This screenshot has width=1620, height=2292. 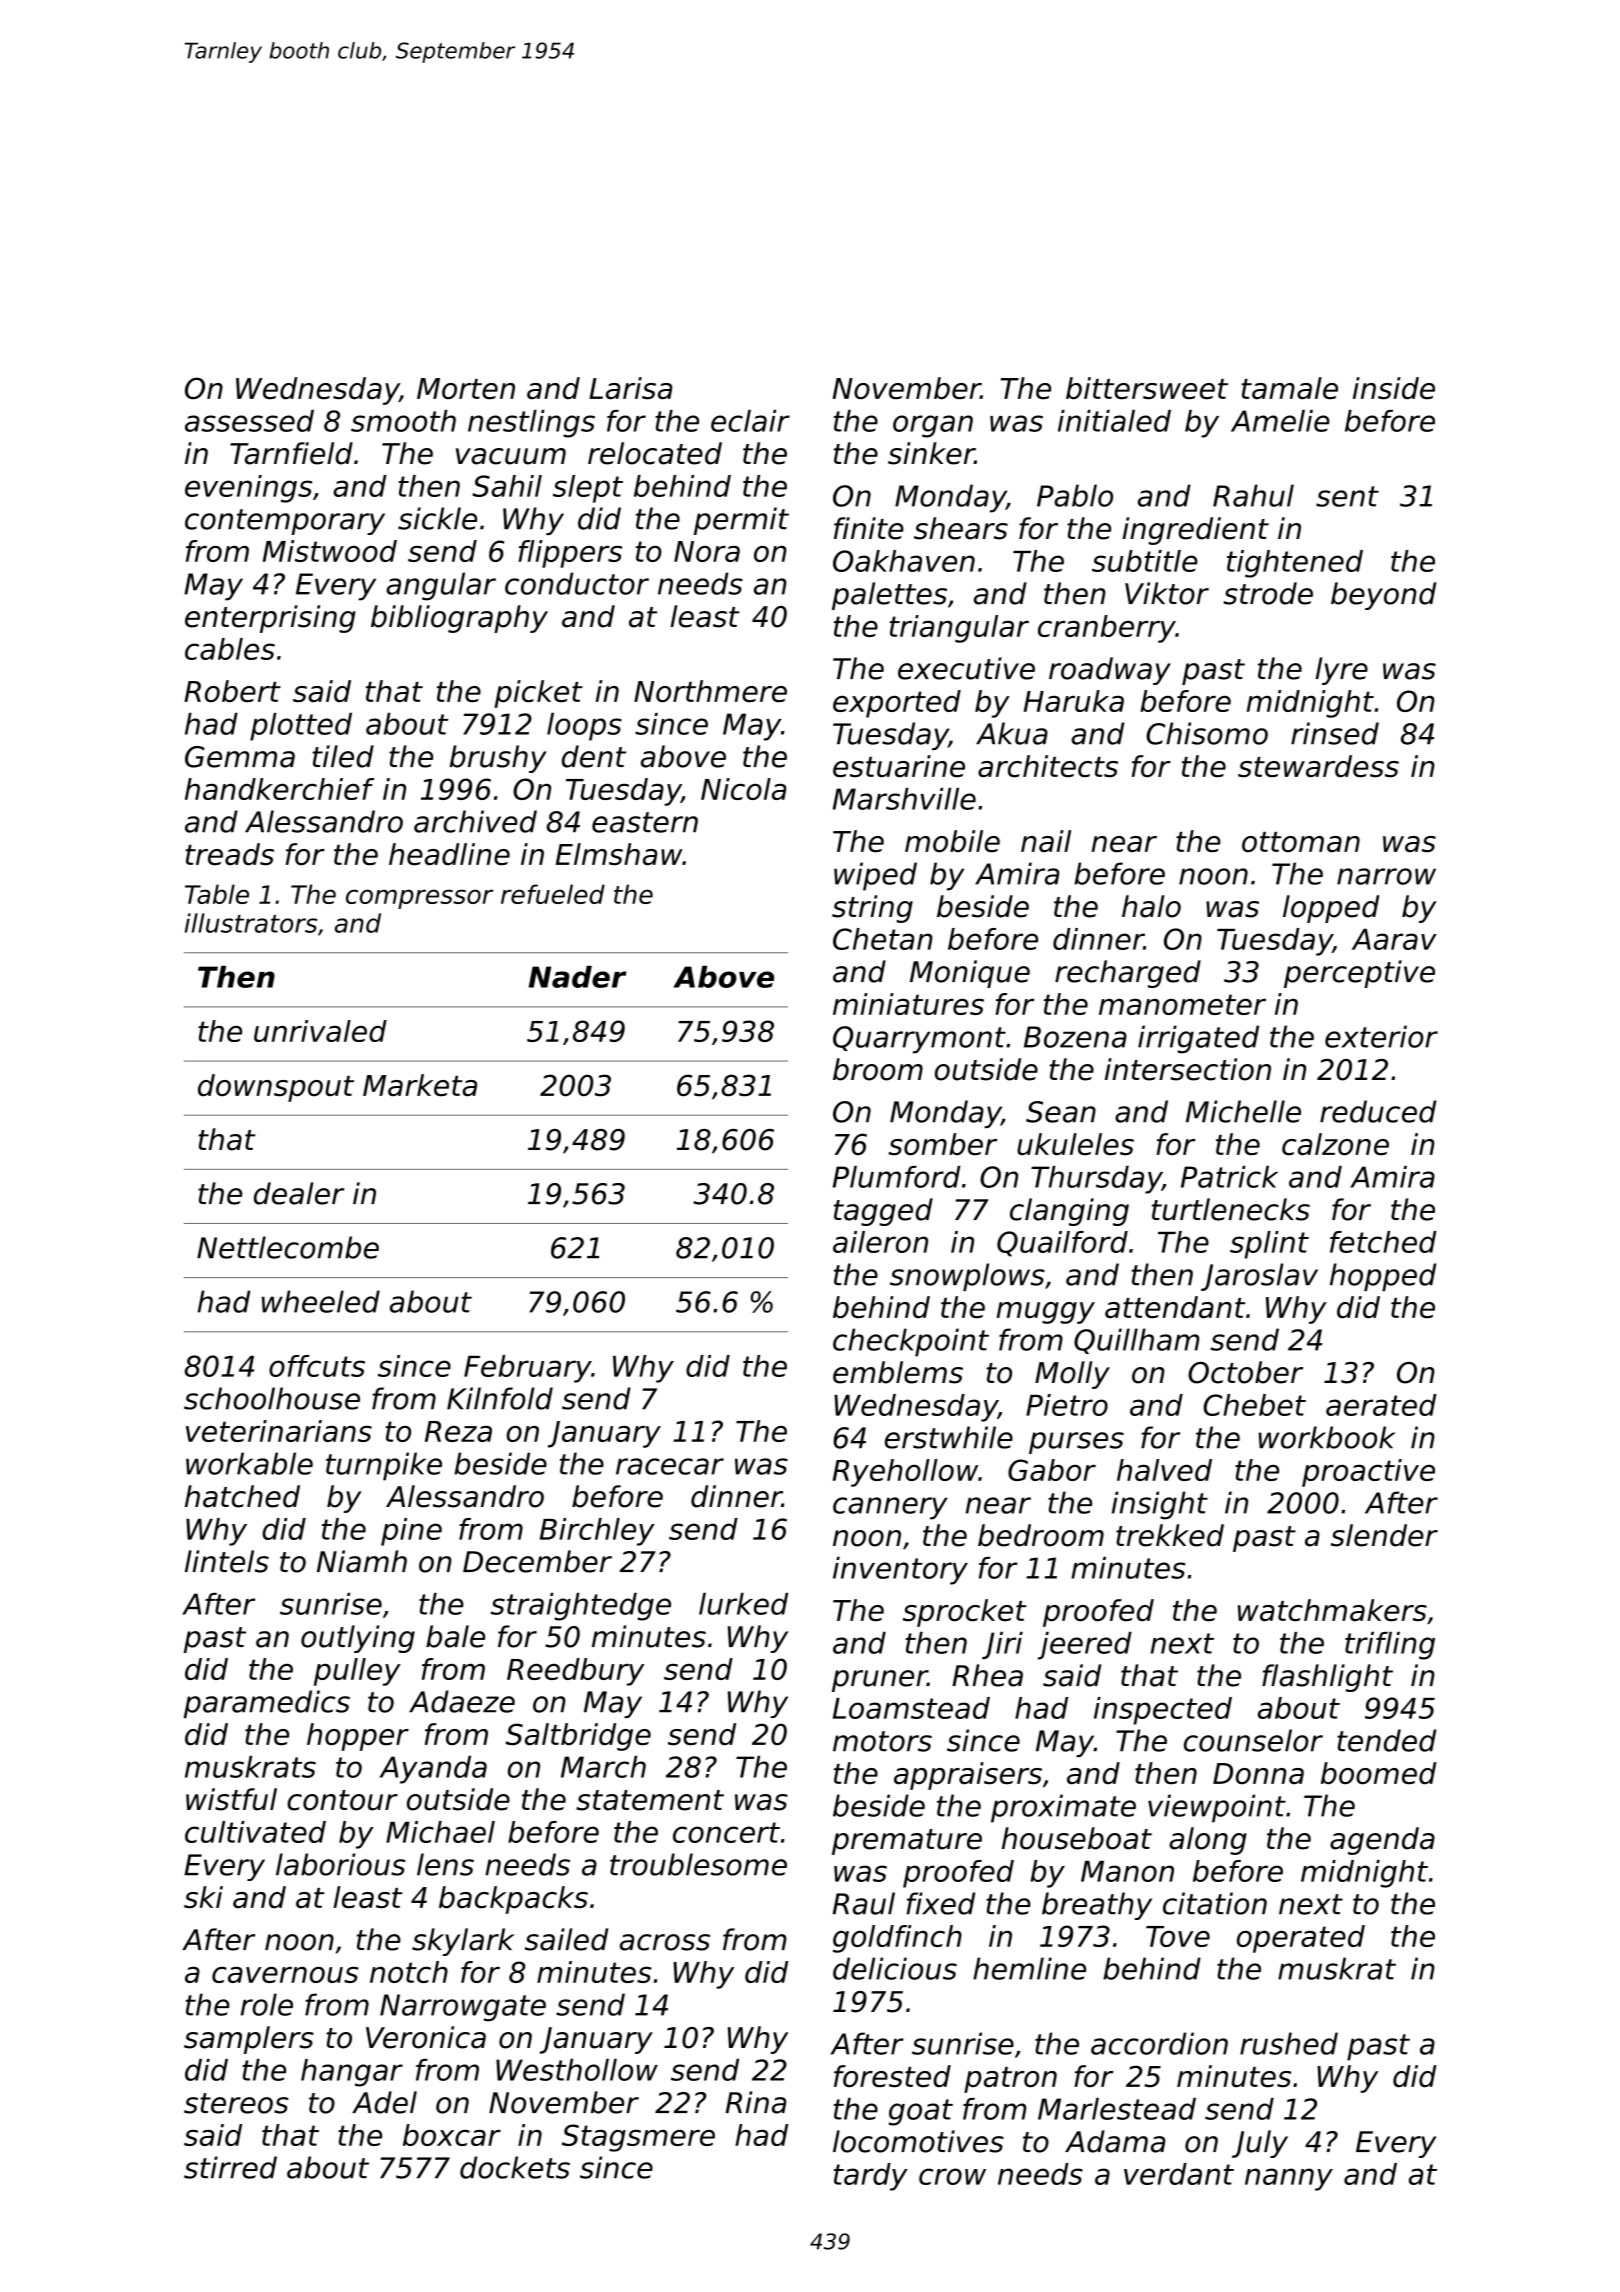 I want to click on ski, so click(x=203, y=1897).
